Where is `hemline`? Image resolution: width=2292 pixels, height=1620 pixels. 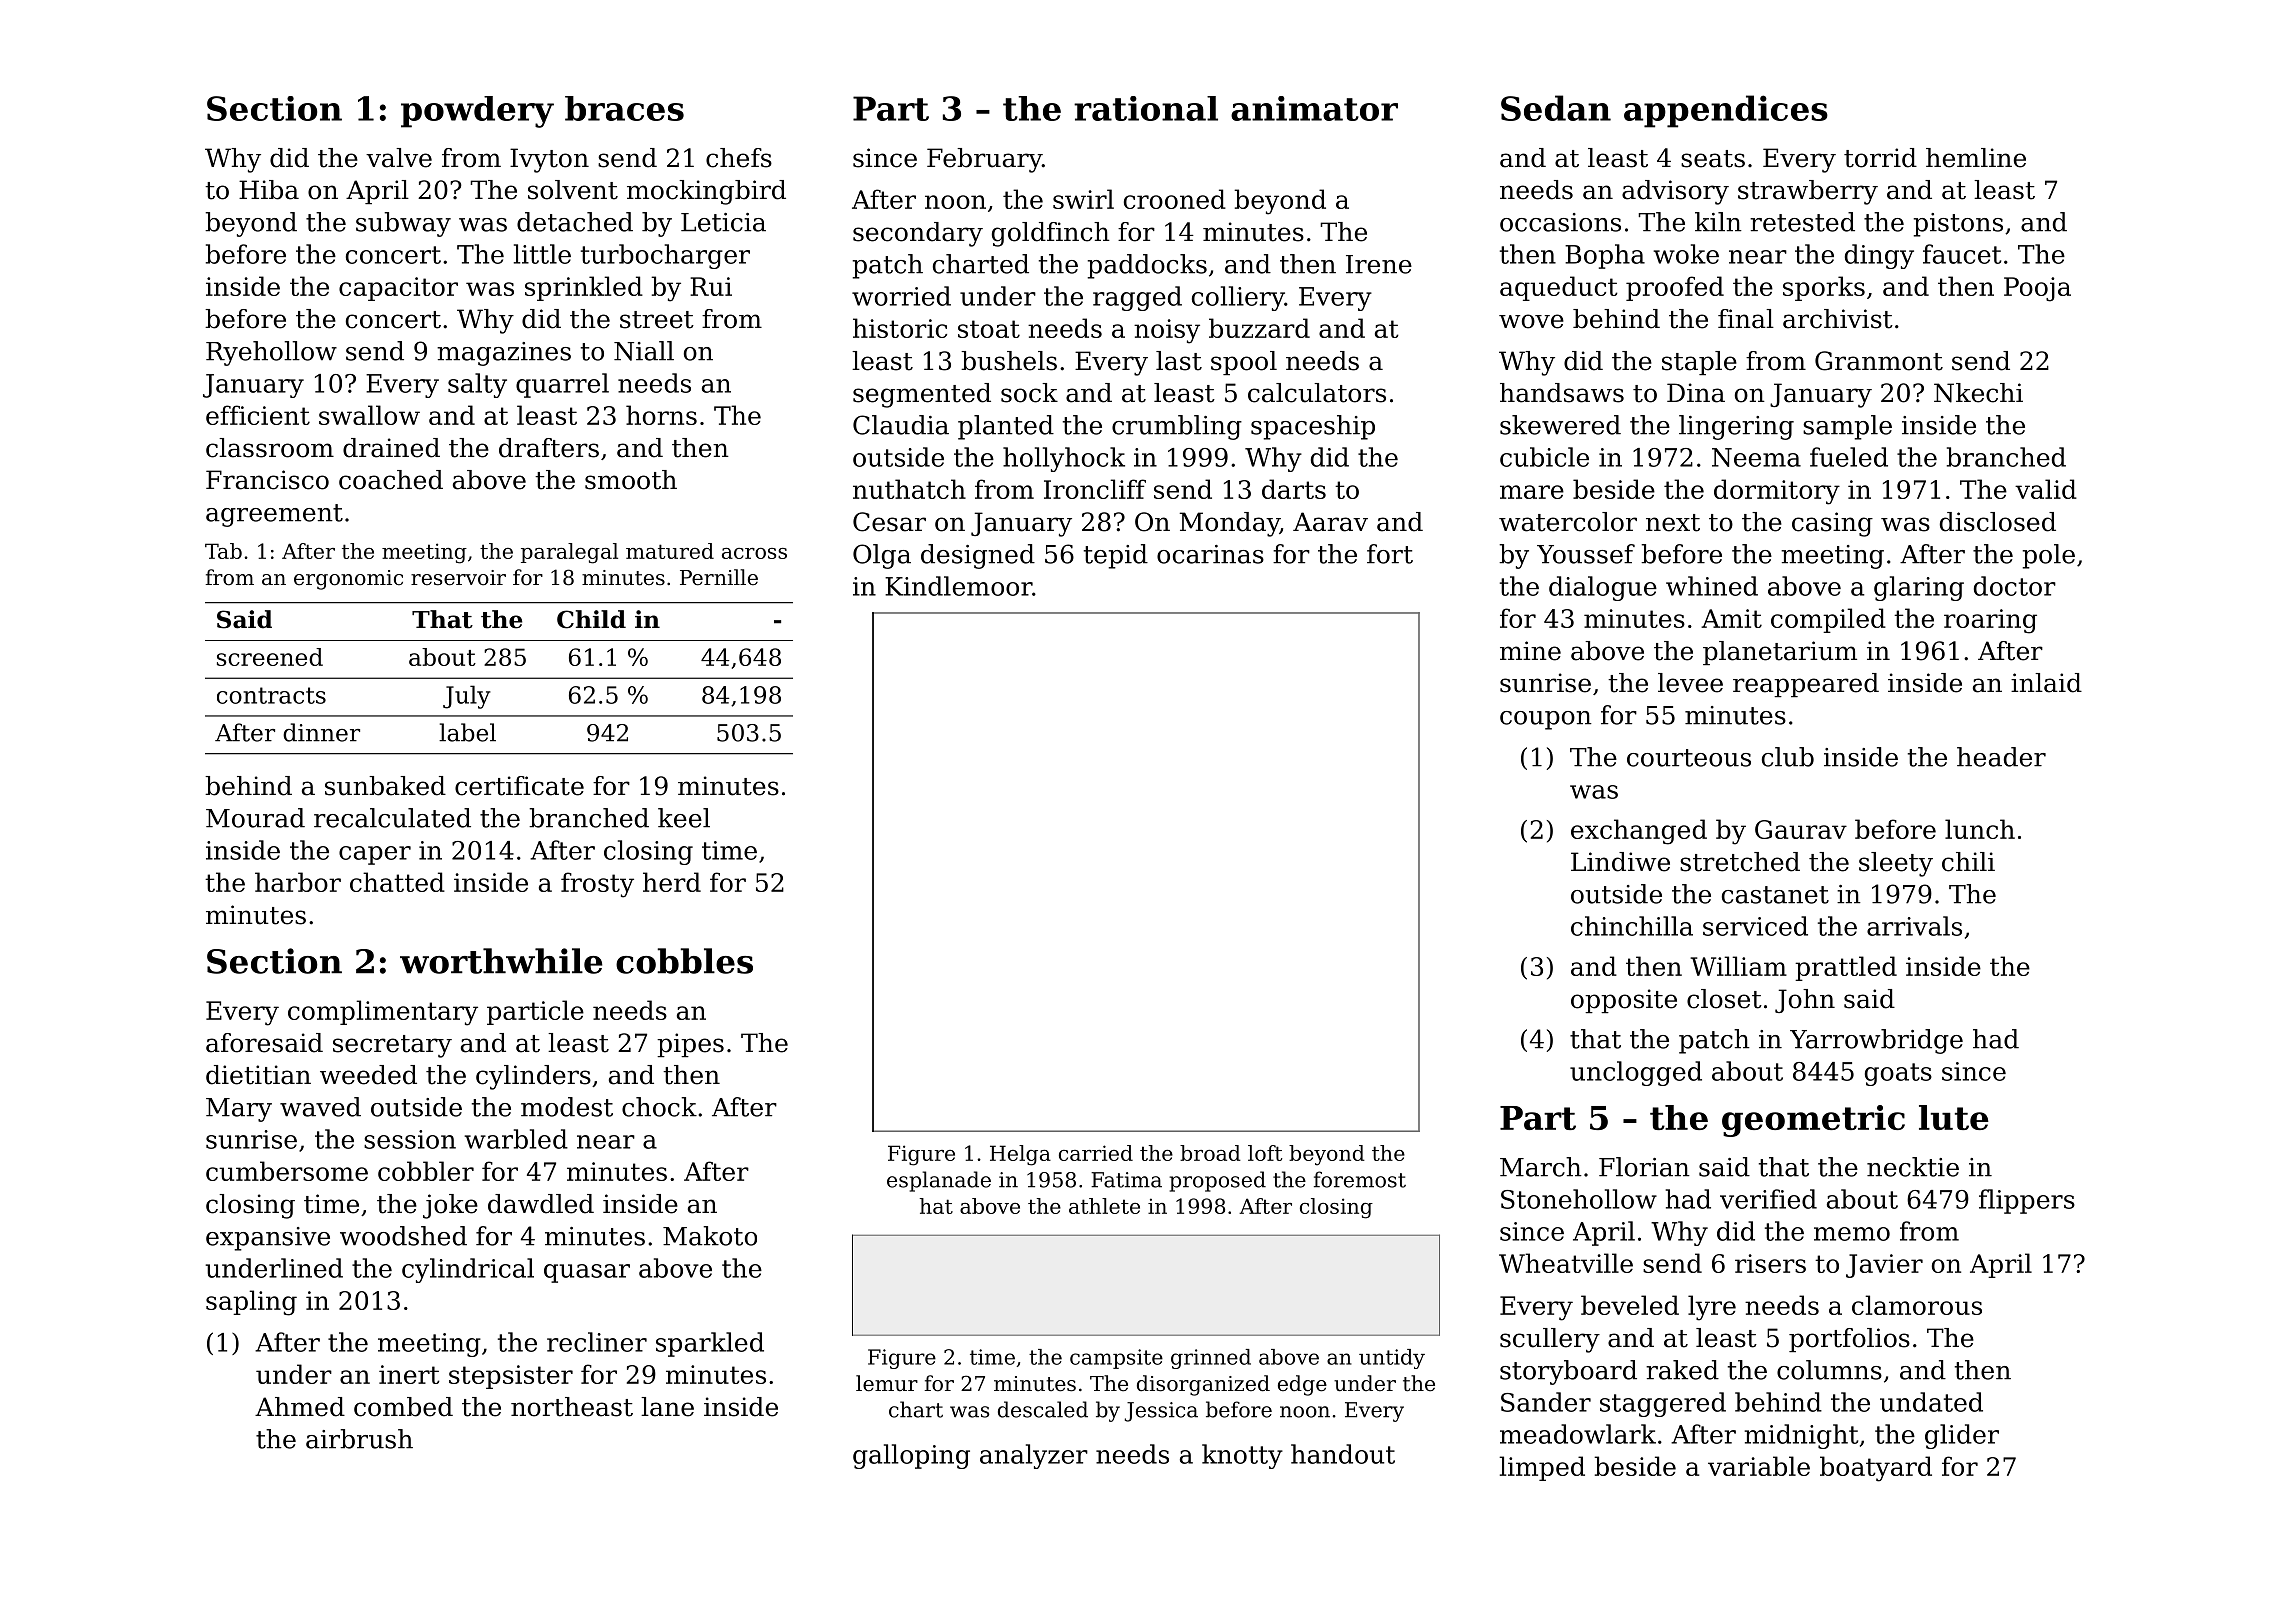
hemline is located at coordinates (1976, 158).
